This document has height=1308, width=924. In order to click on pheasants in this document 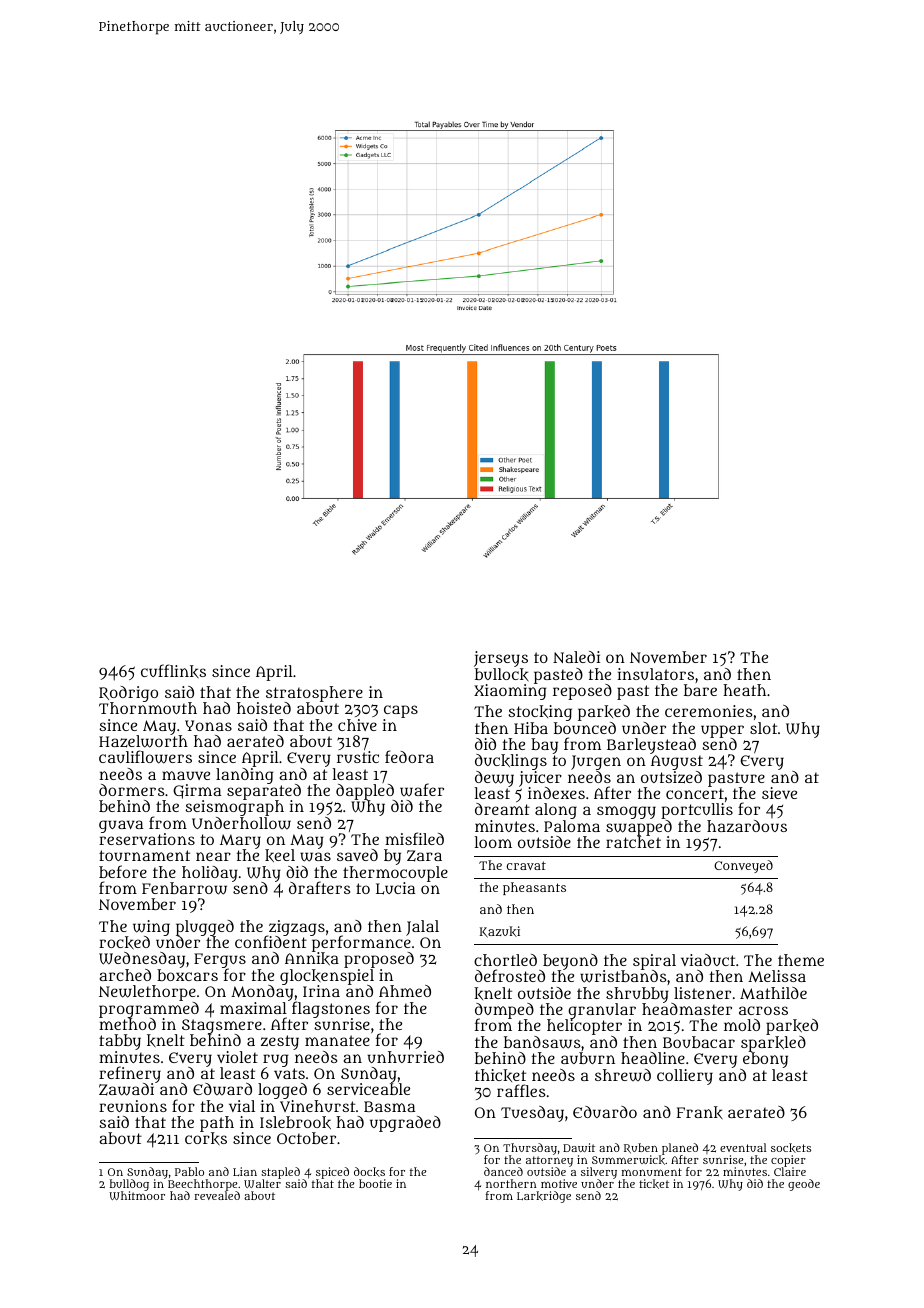, I will do `click(534, 888)`.
